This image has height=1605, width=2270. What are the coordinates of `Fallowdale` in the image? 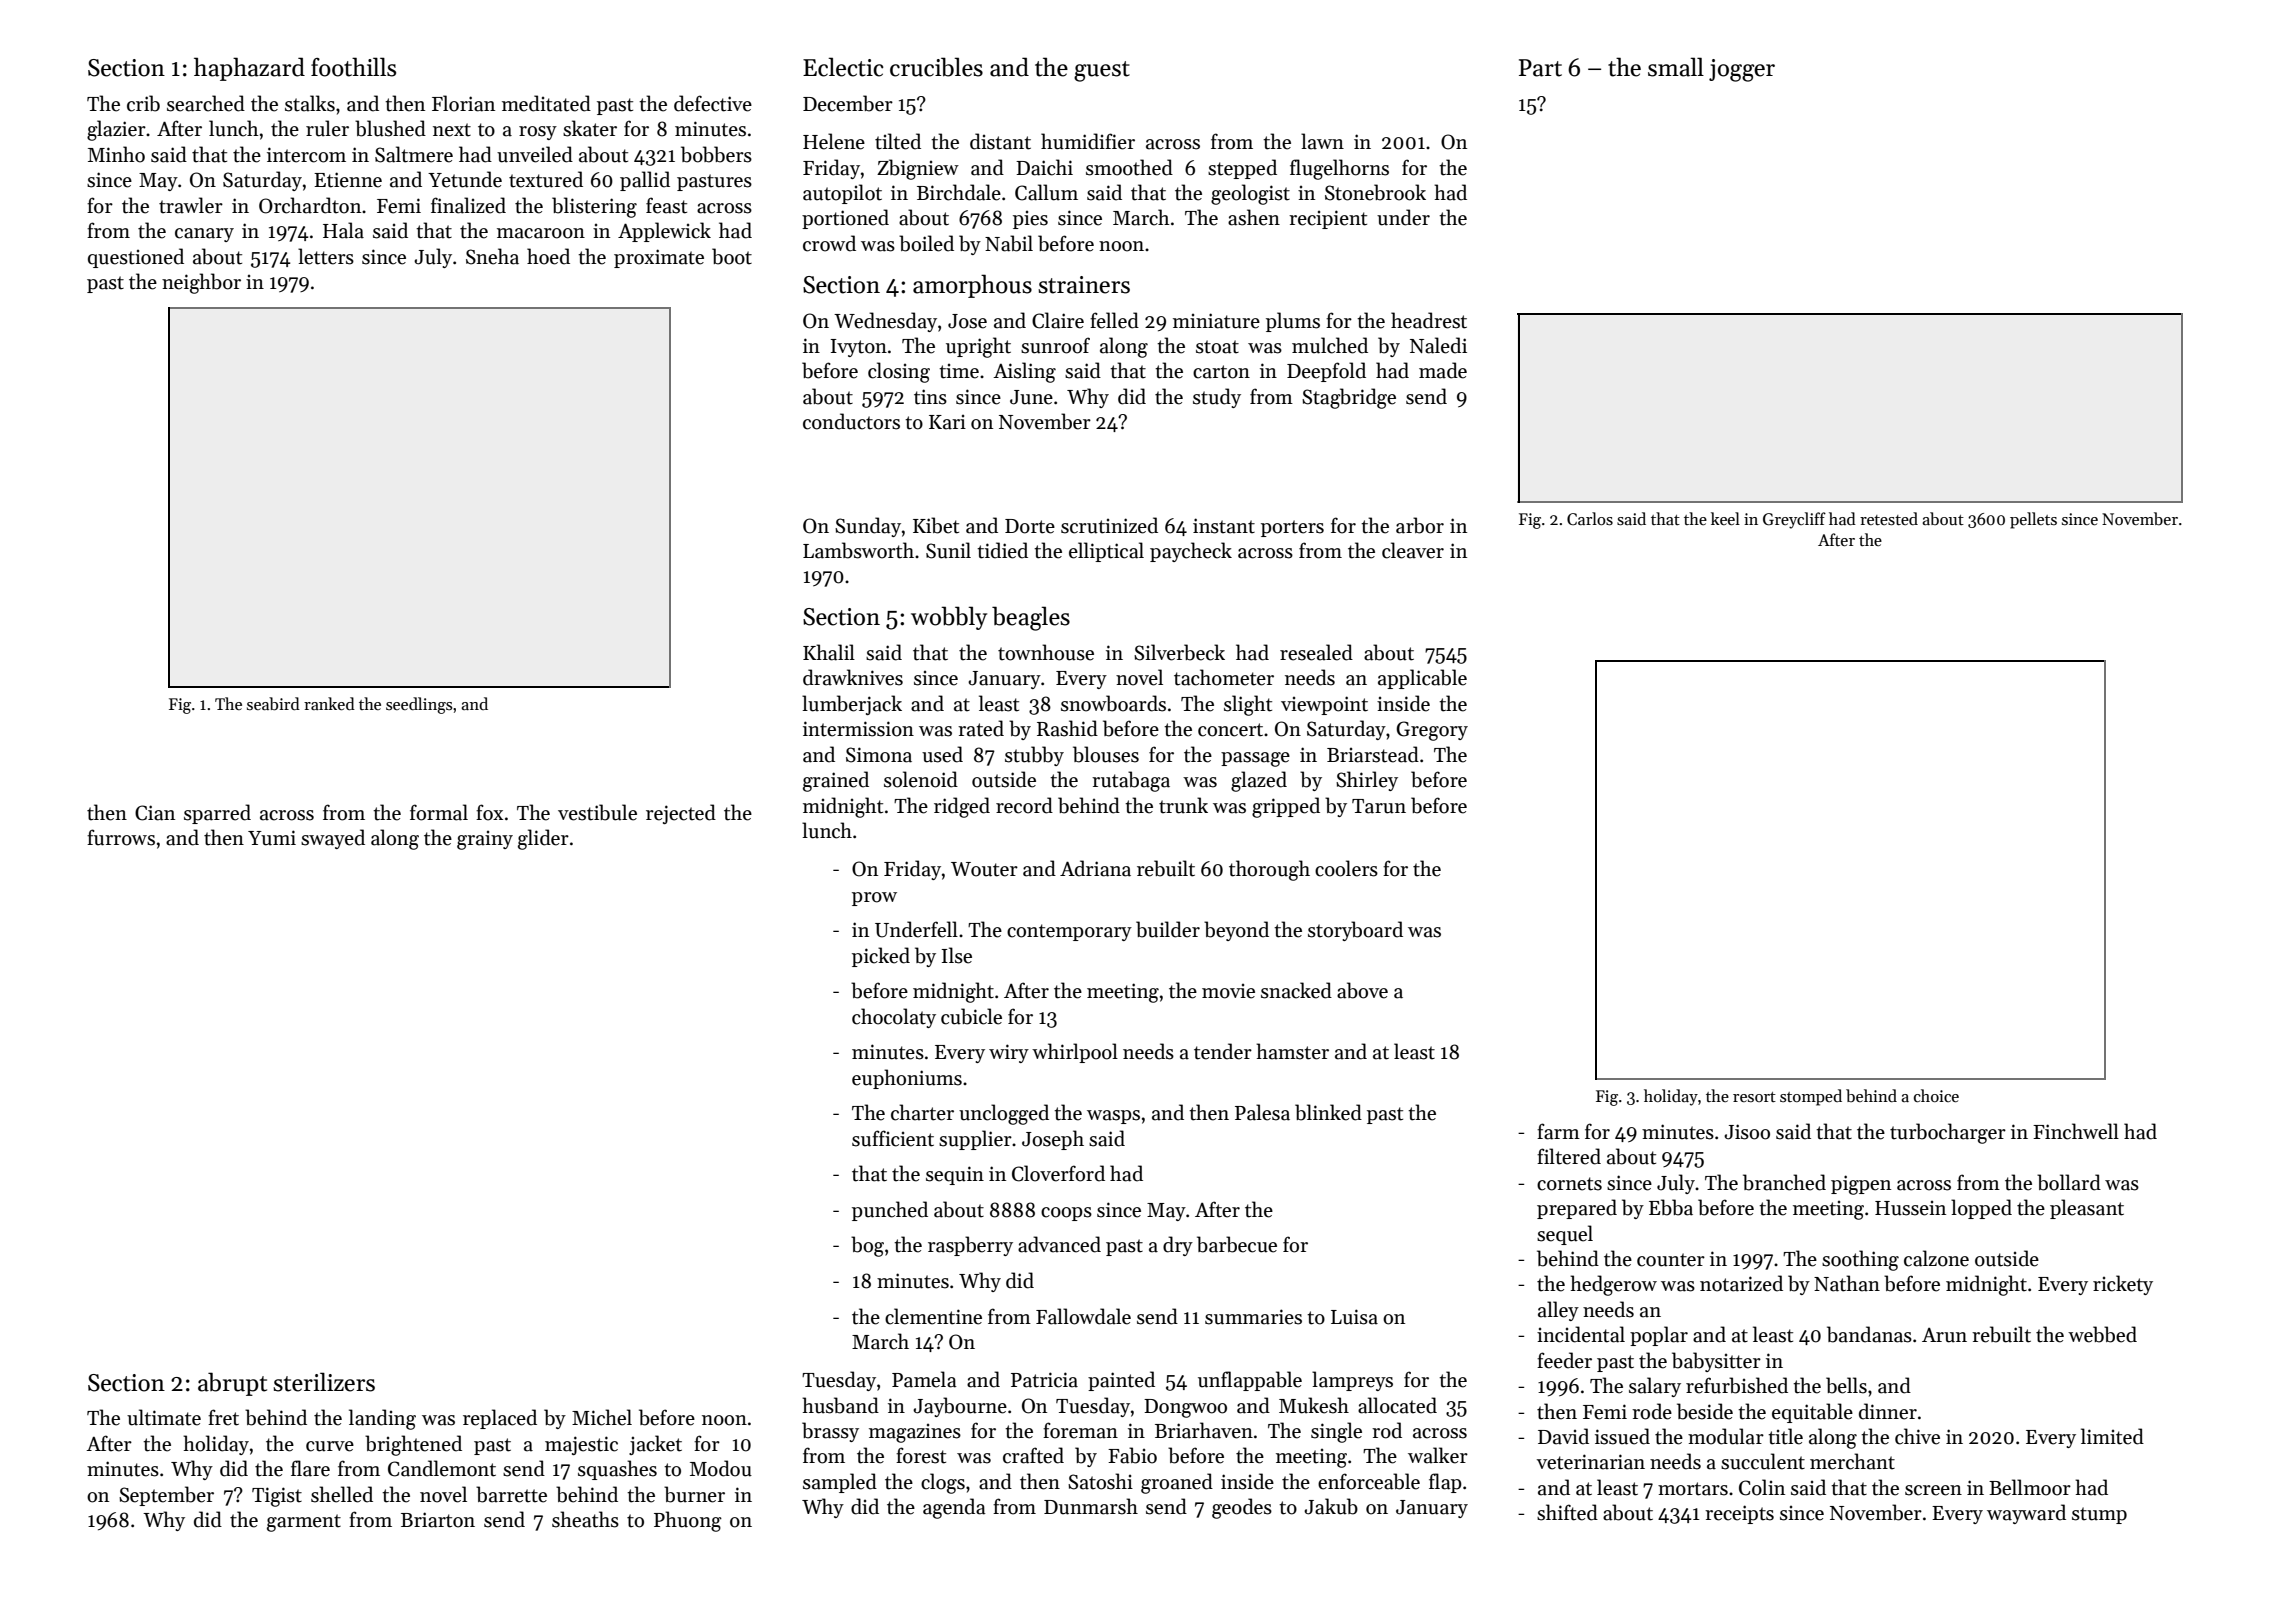 It's located at (1083, 1316).
